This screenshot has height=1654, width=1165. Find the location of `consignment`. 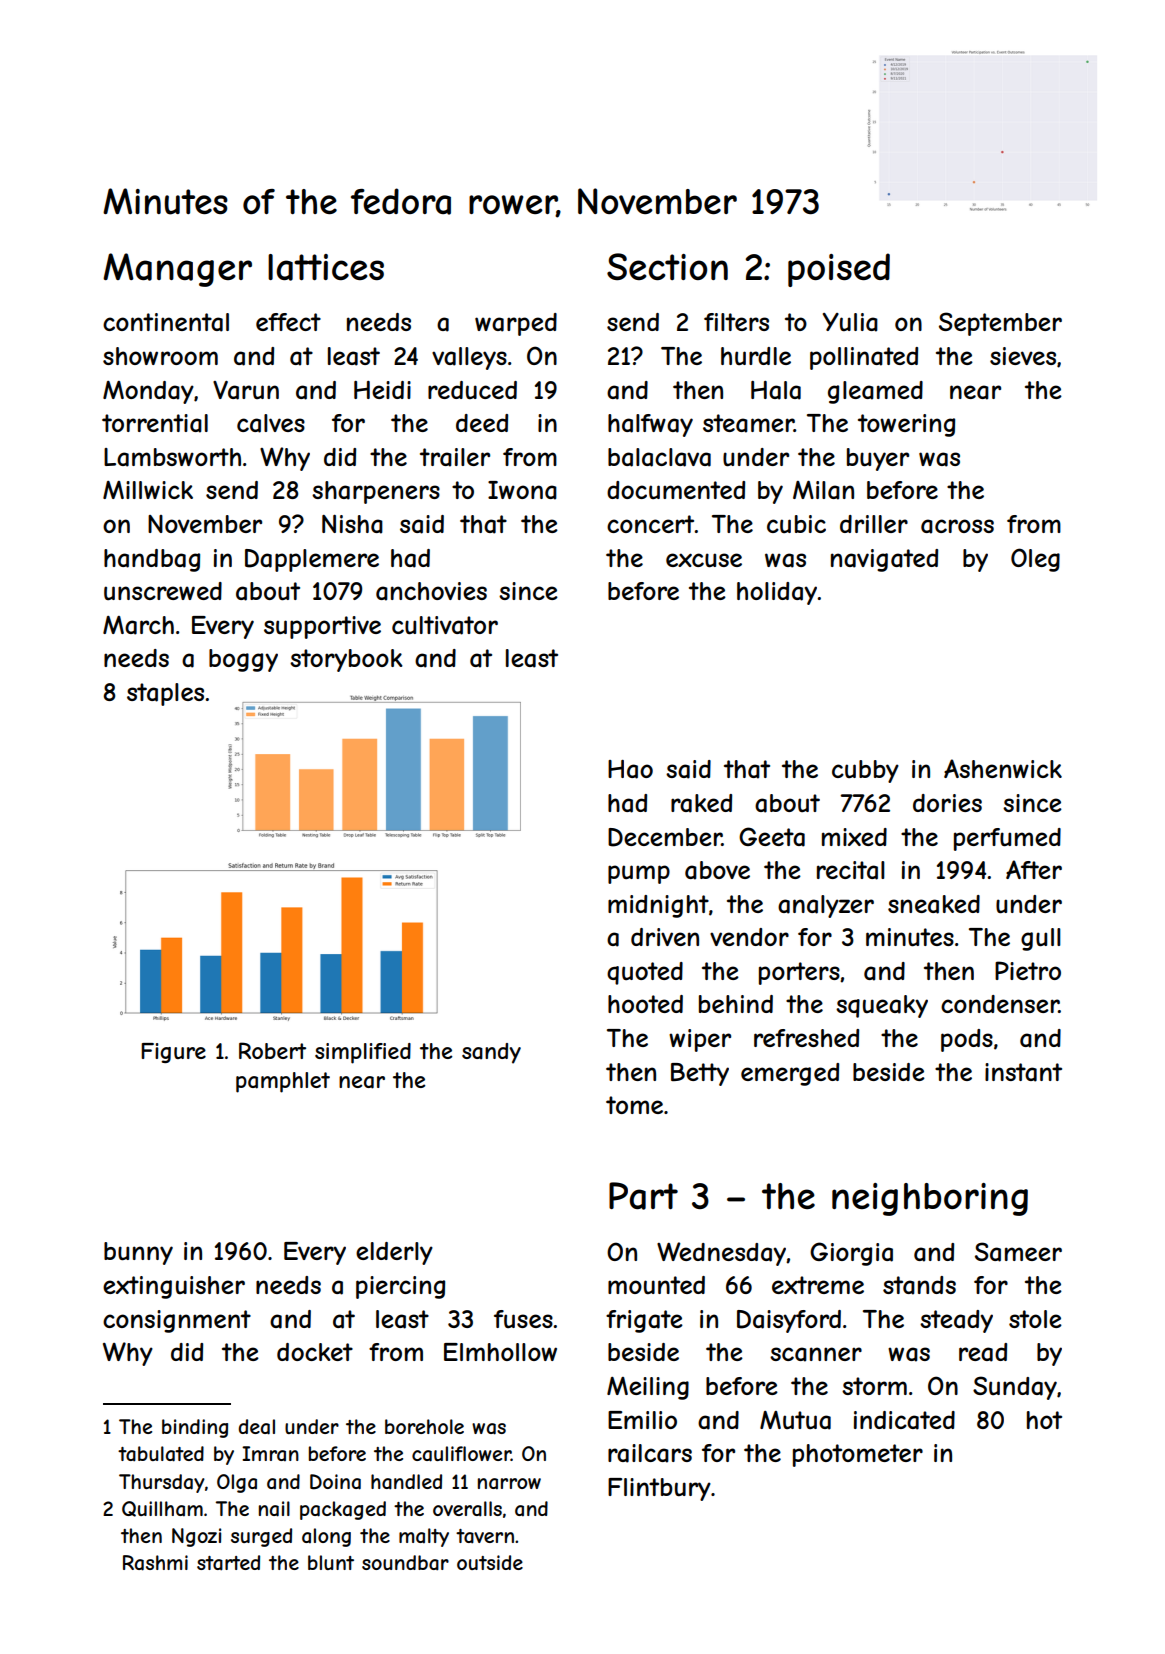

consignment is located at coordinates (177, 1321).
